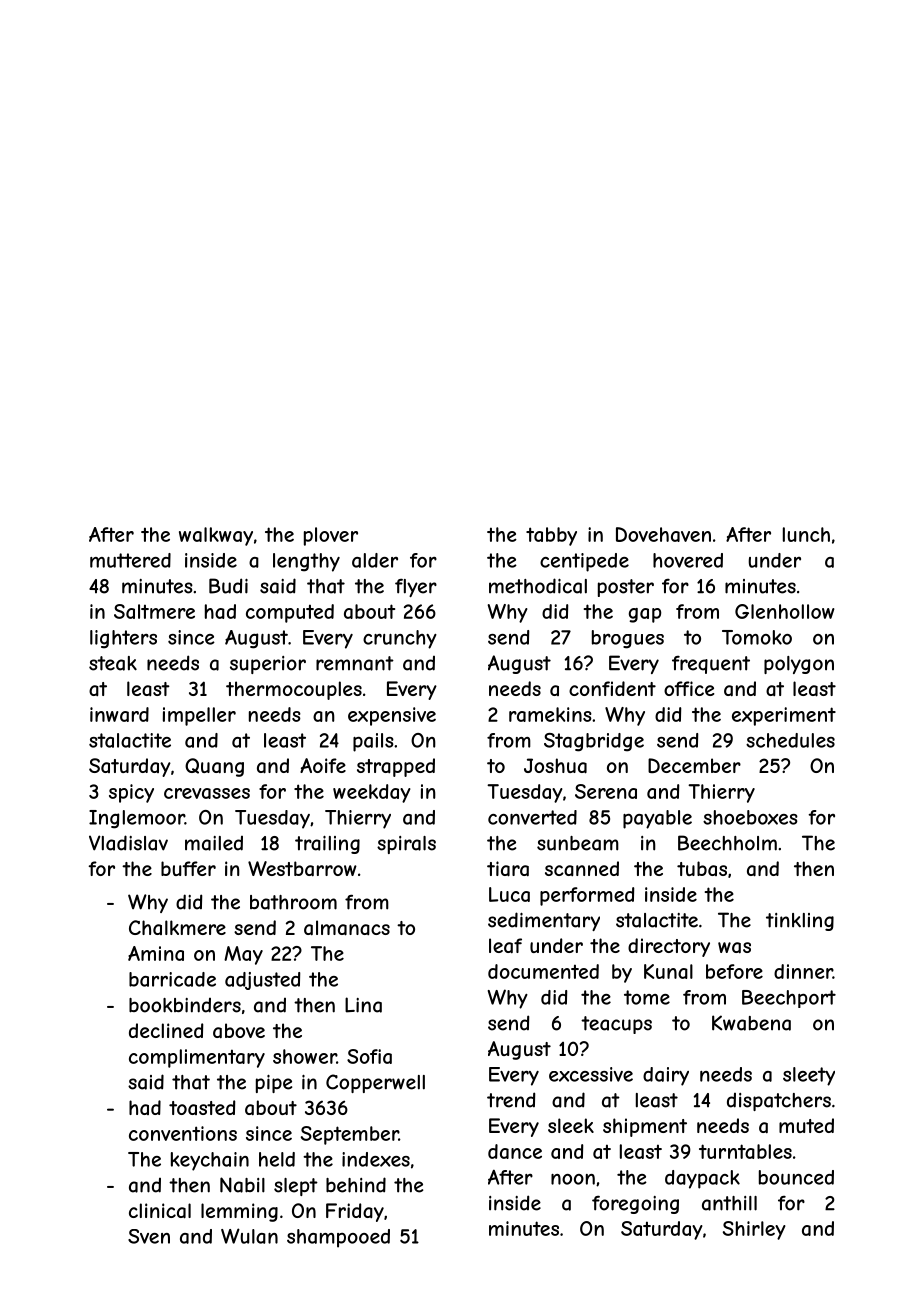 The width and height of the page is (924, 1314). Describe the element at coordinates (806, 534) in the page. I see `lunch` at that location.
